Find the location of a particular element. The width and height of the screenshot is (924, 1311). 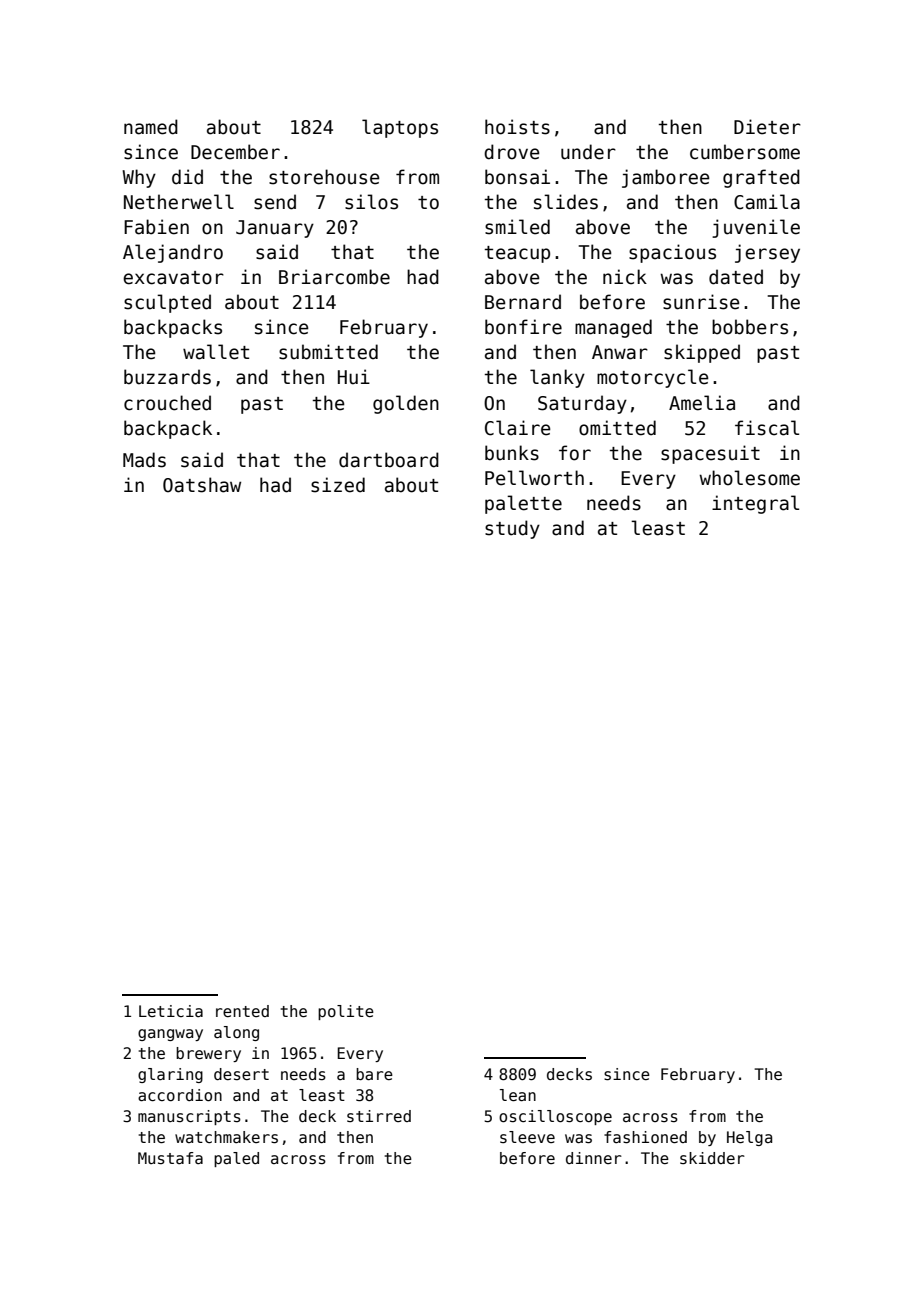

rented is located at coordinates (242, 1011).
